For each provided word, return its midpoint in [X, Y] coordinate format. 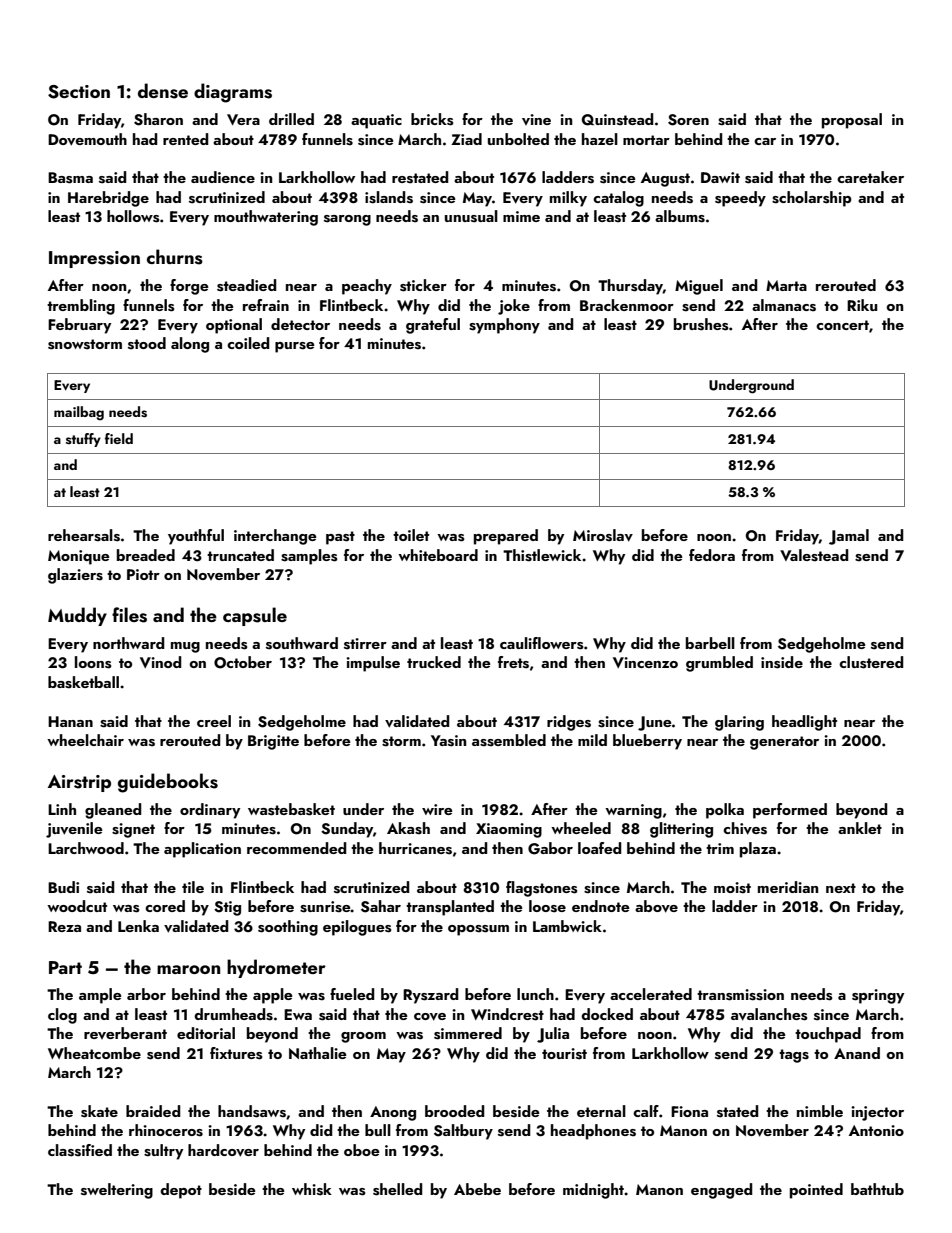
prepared [506, 537]
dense [163, 91]
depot [181, 1191]
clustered [871, 662]
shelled [398, 1189]
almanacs [784, 305]
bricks [432, 119]
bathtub [877, 1189]
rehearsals [84, 535]
